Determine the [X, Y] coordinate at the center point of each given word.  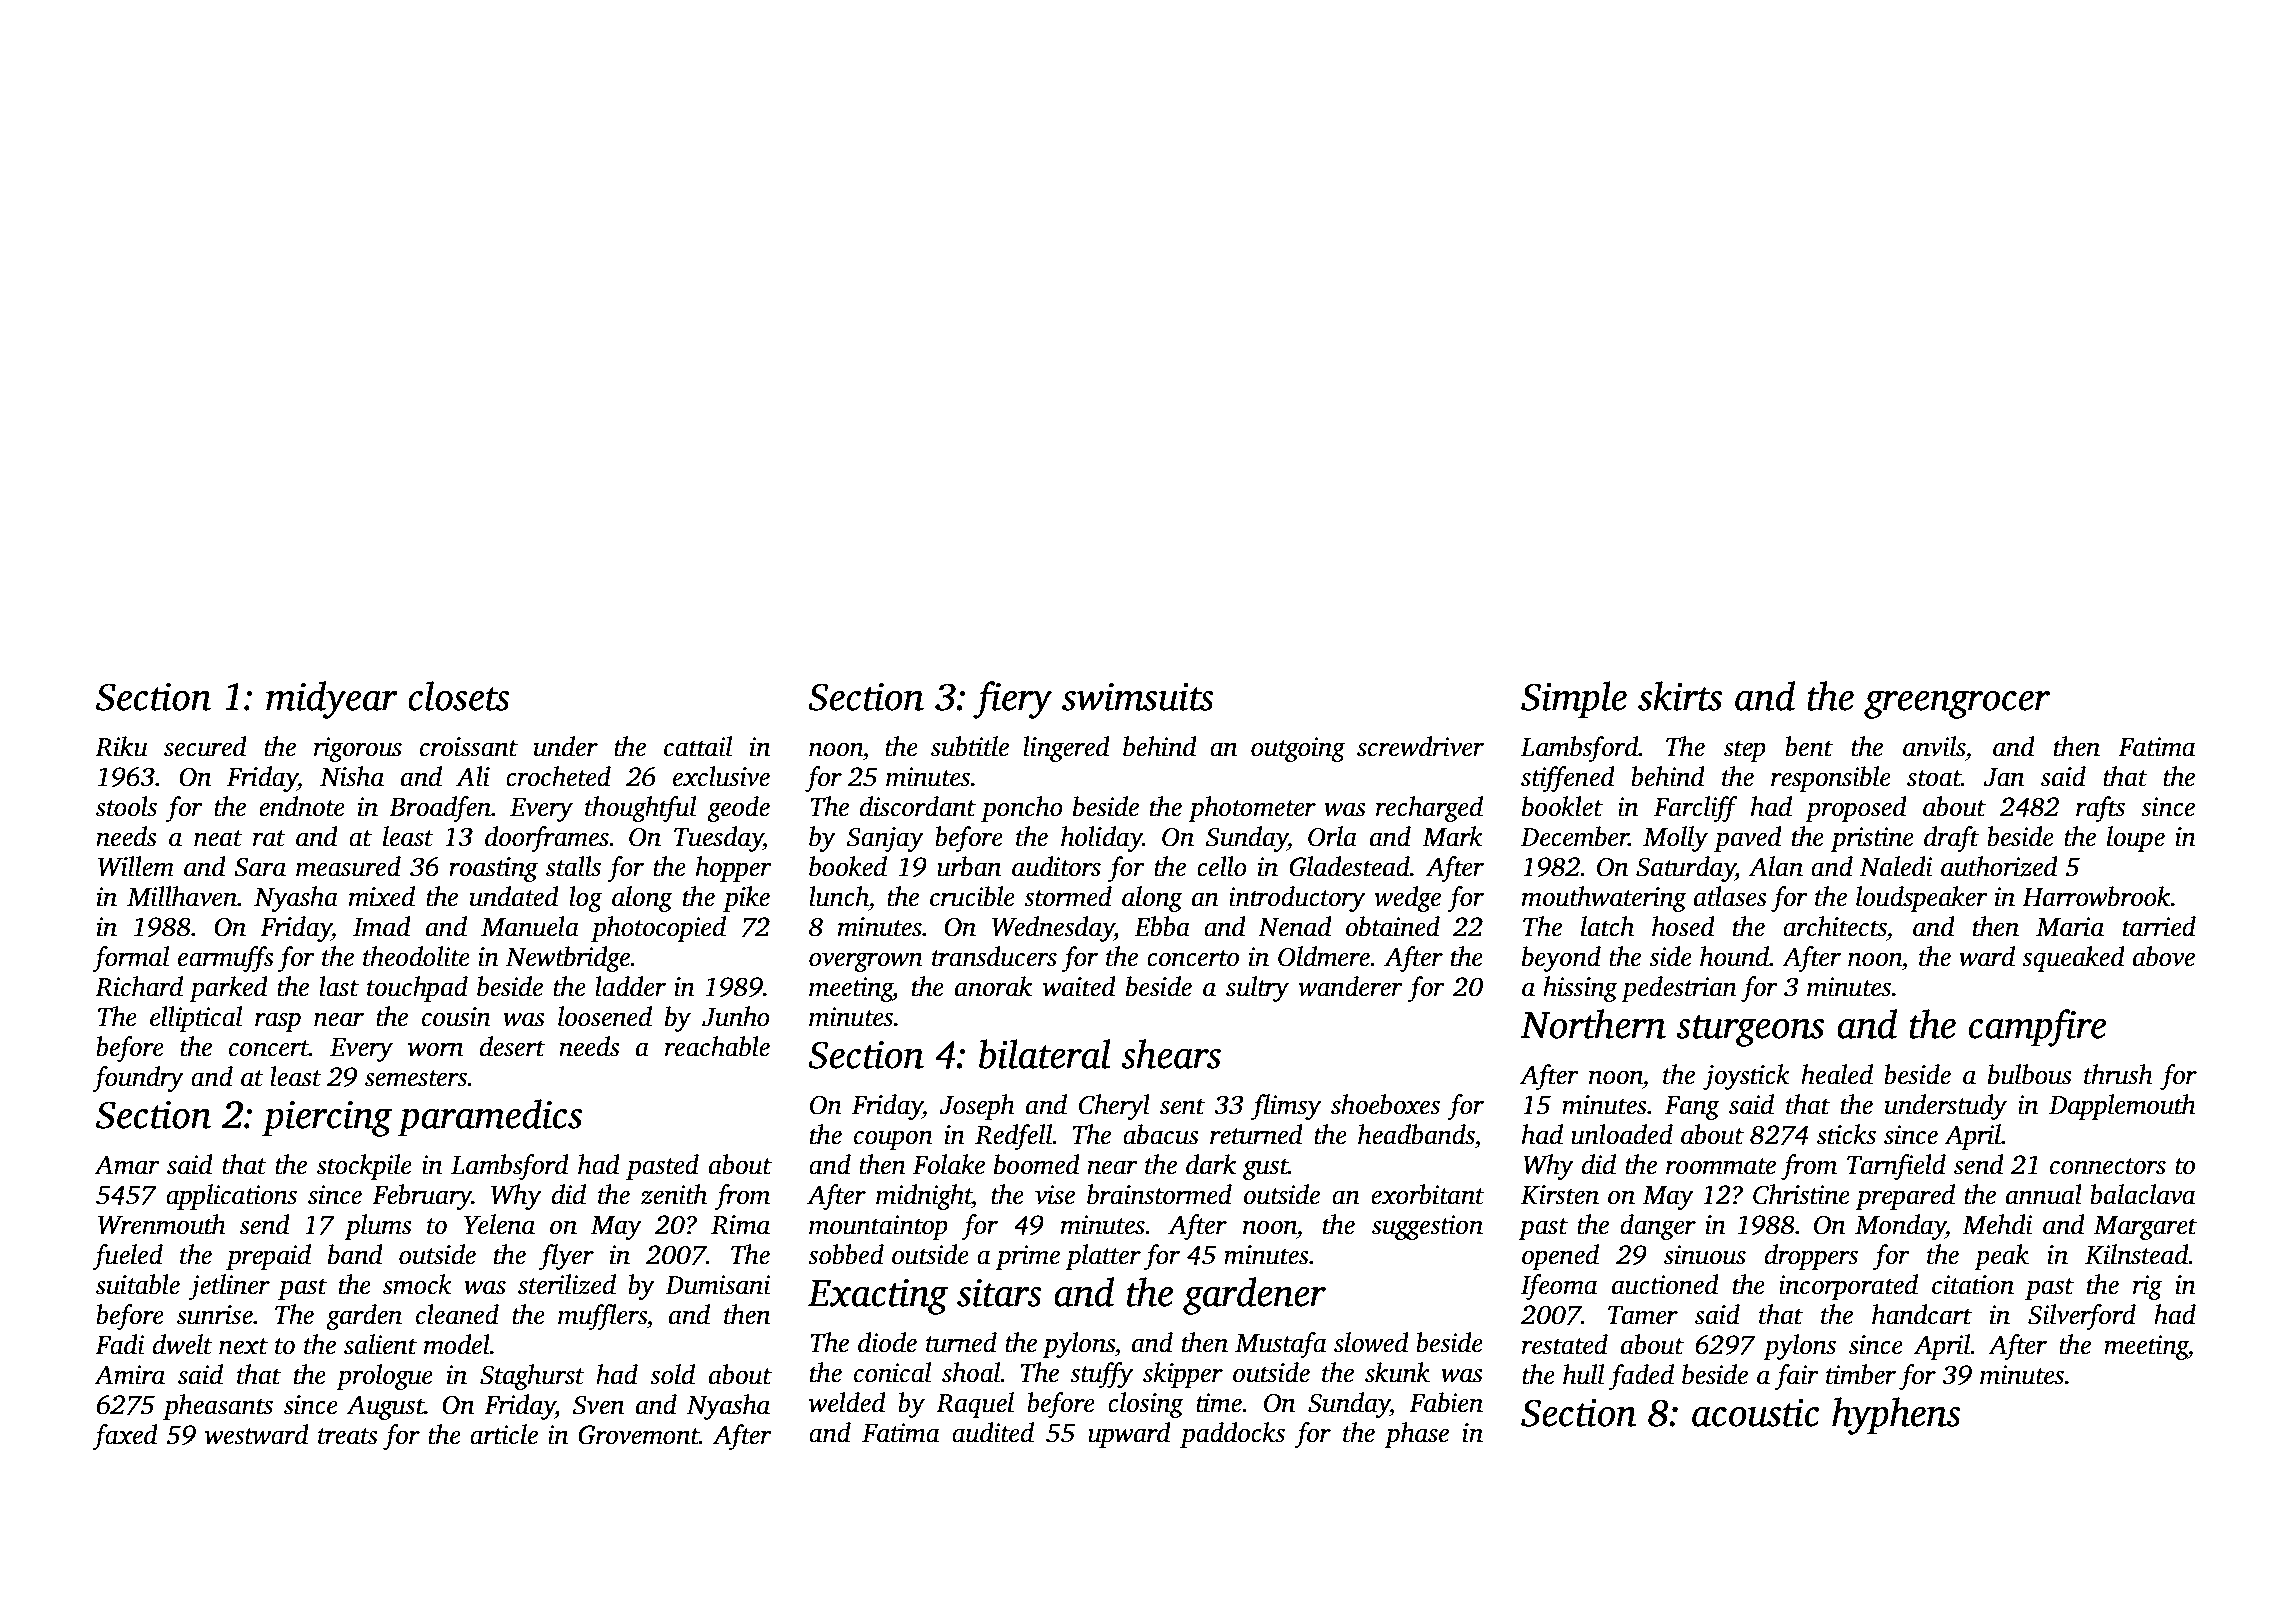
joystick [1746, 1077]
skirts [1680, 696]
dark [1211, 1164]
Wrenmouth [162, 1224]
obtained [1392, 926]
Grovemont [638, 1435]
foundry [138, 1079]
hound [1734, 956]
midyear [332, 700]
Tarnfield [1896, 1167]
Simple [1574, 700]
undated [514, 896]
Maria [2070, 927]
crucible [972, 896]
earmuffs [226, 959]
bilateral [1045, 1054]
